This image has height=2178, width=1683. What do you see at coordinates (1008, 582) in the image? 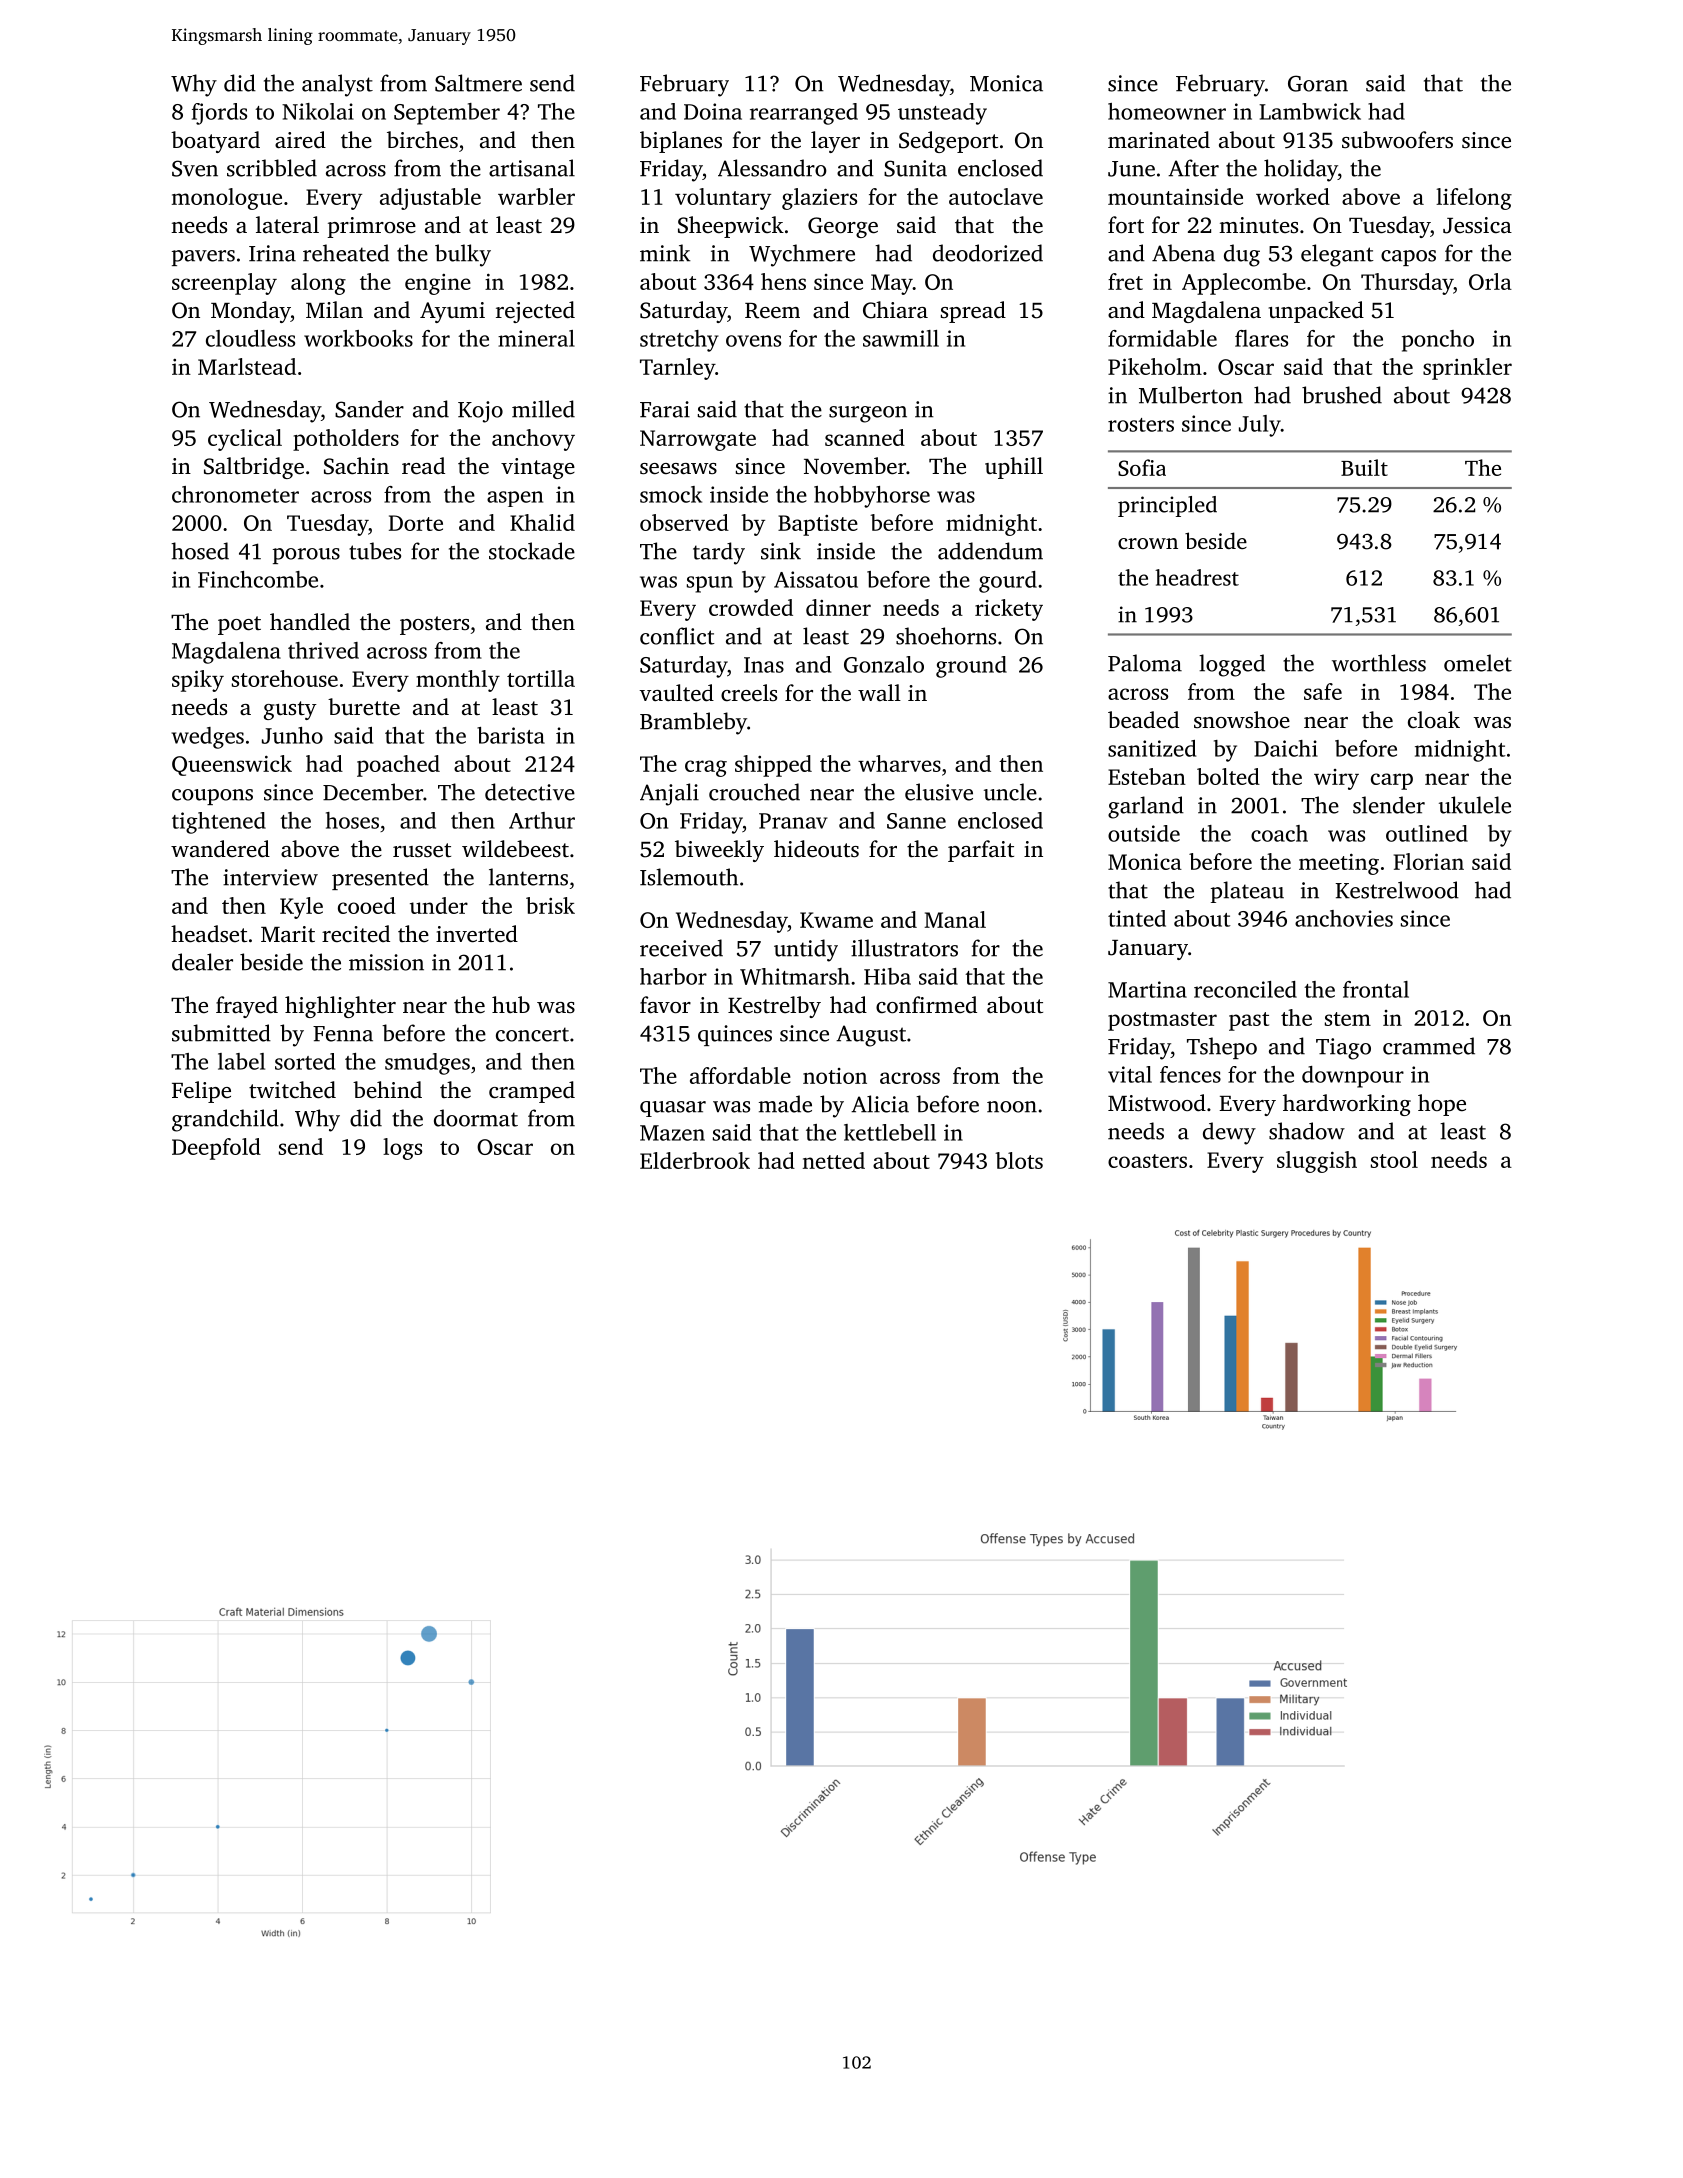
I see `gourd` at bounding box center [1008, 582].
